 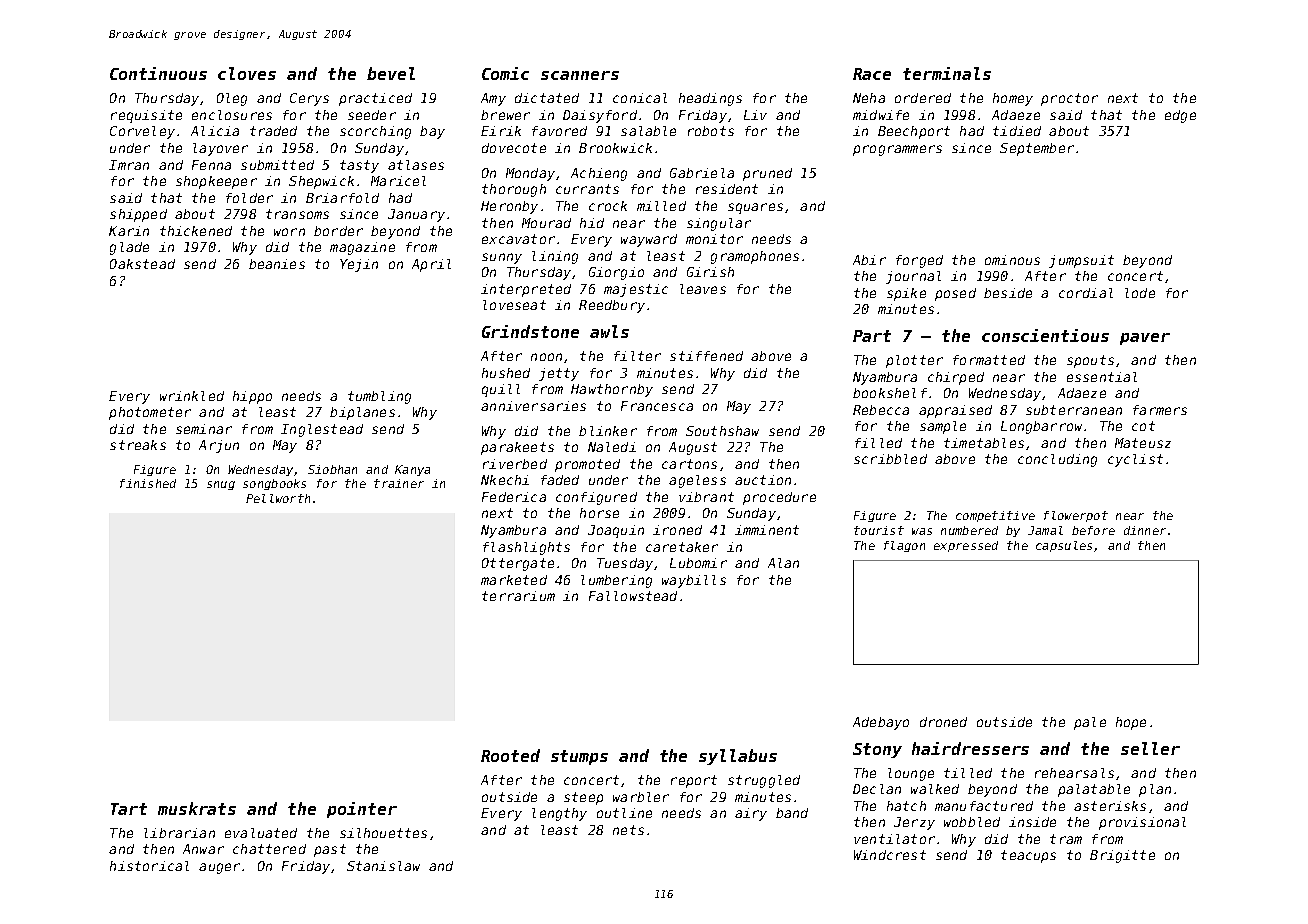 I want to click on competitive, so click(x=995, y=516).
